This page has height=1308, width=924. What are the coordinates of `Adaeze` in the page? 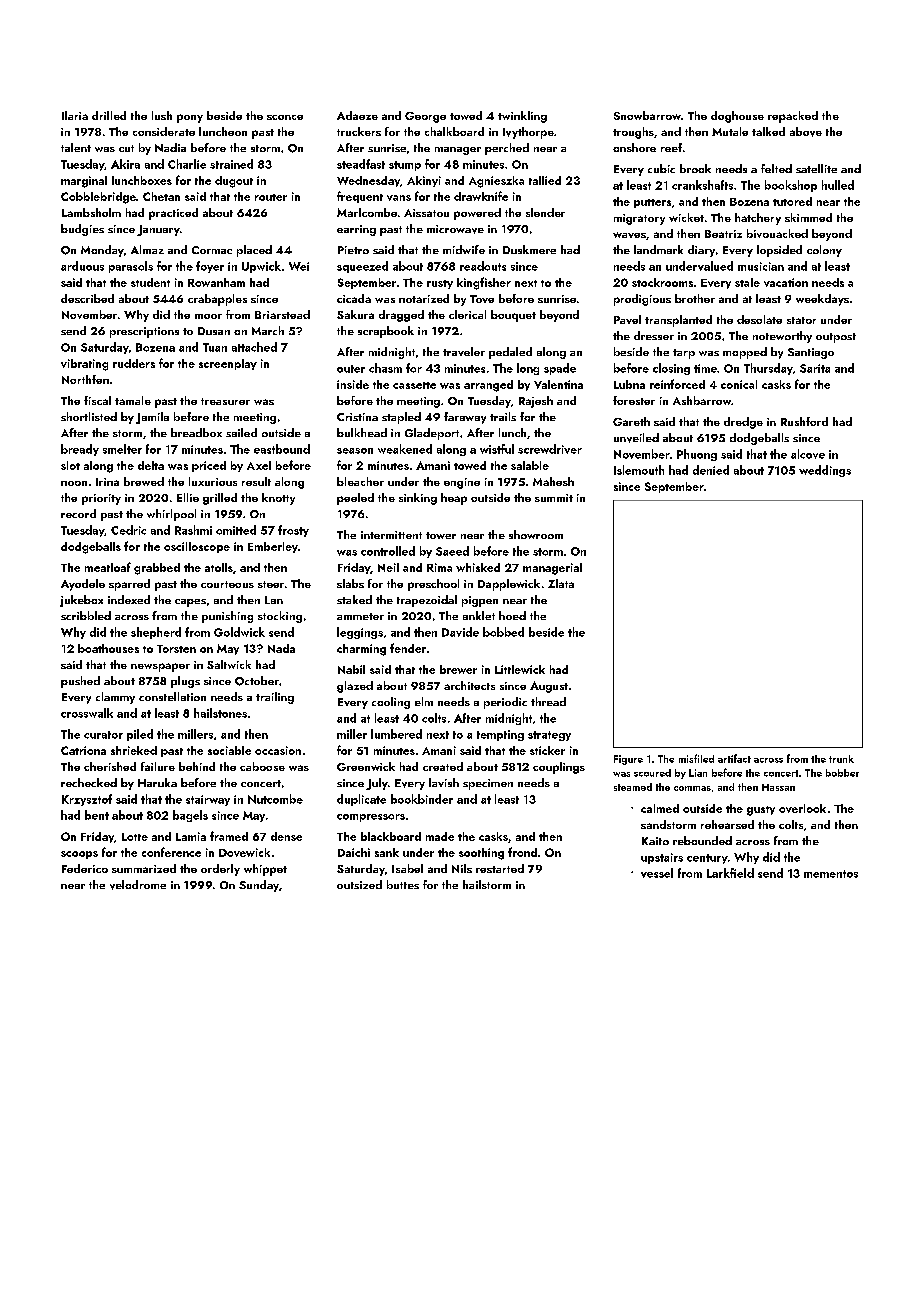 It's located at (357, 115).
